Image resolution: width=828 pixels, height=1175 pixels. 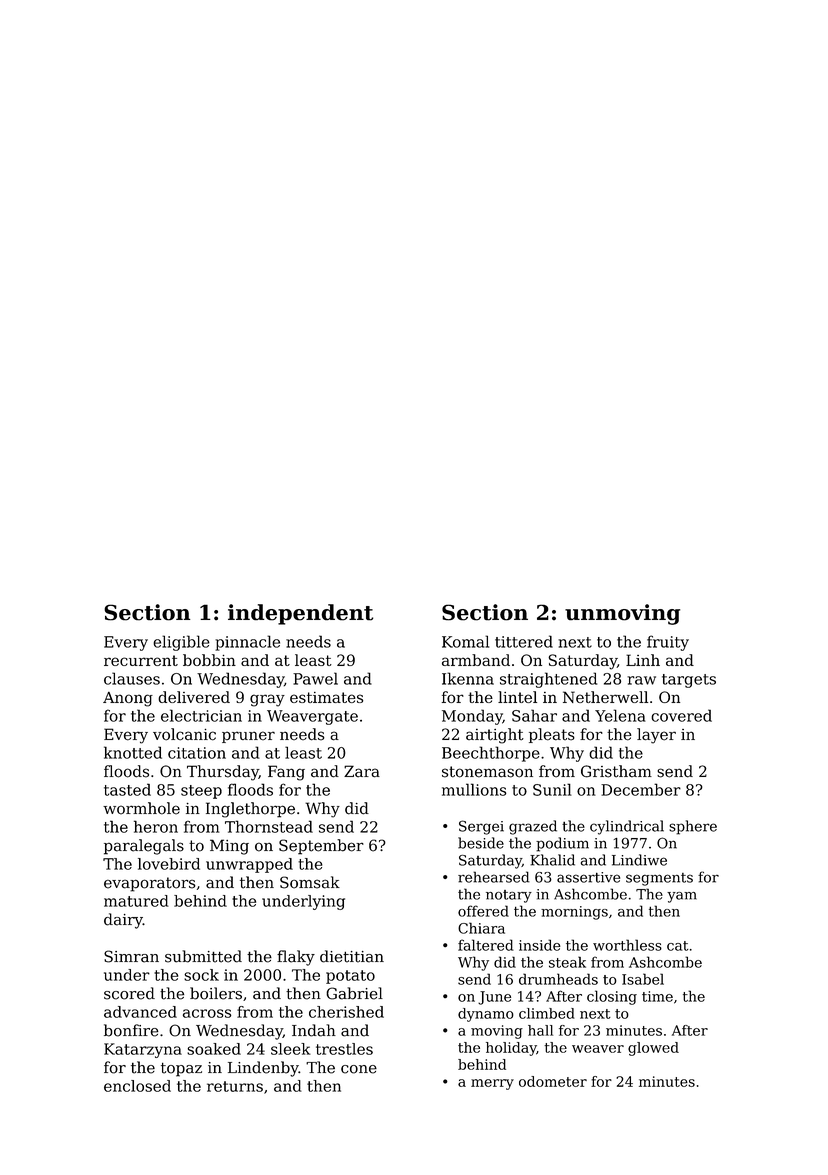 What do you see at coordinates (641, 680) in the image?
I see `raw` at bounding box center [641, 680].
